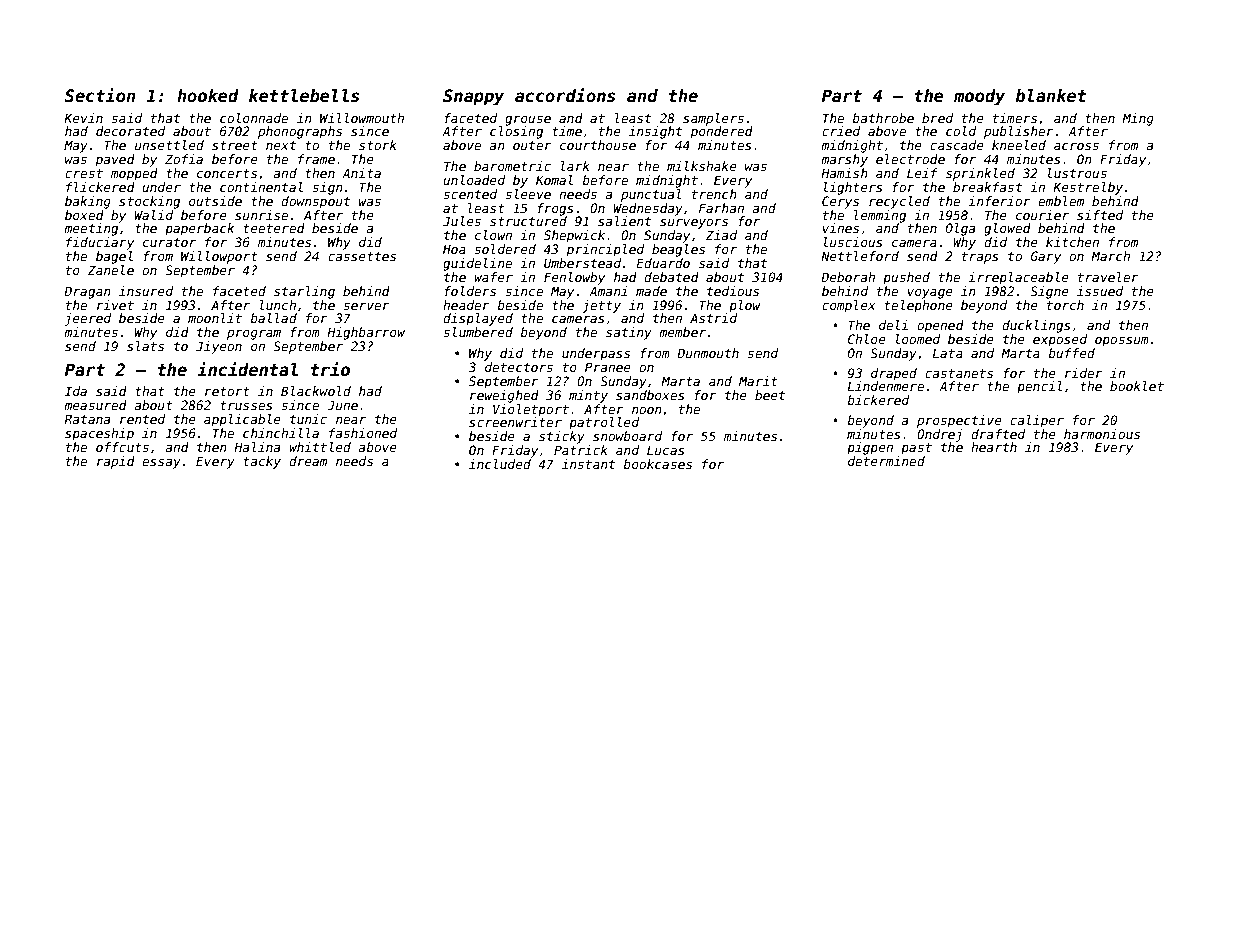 This screenshot has height=952, width=1233. Describe the element at coordinates (758, 381) in the screenshot. I see `Marit` at that location.
